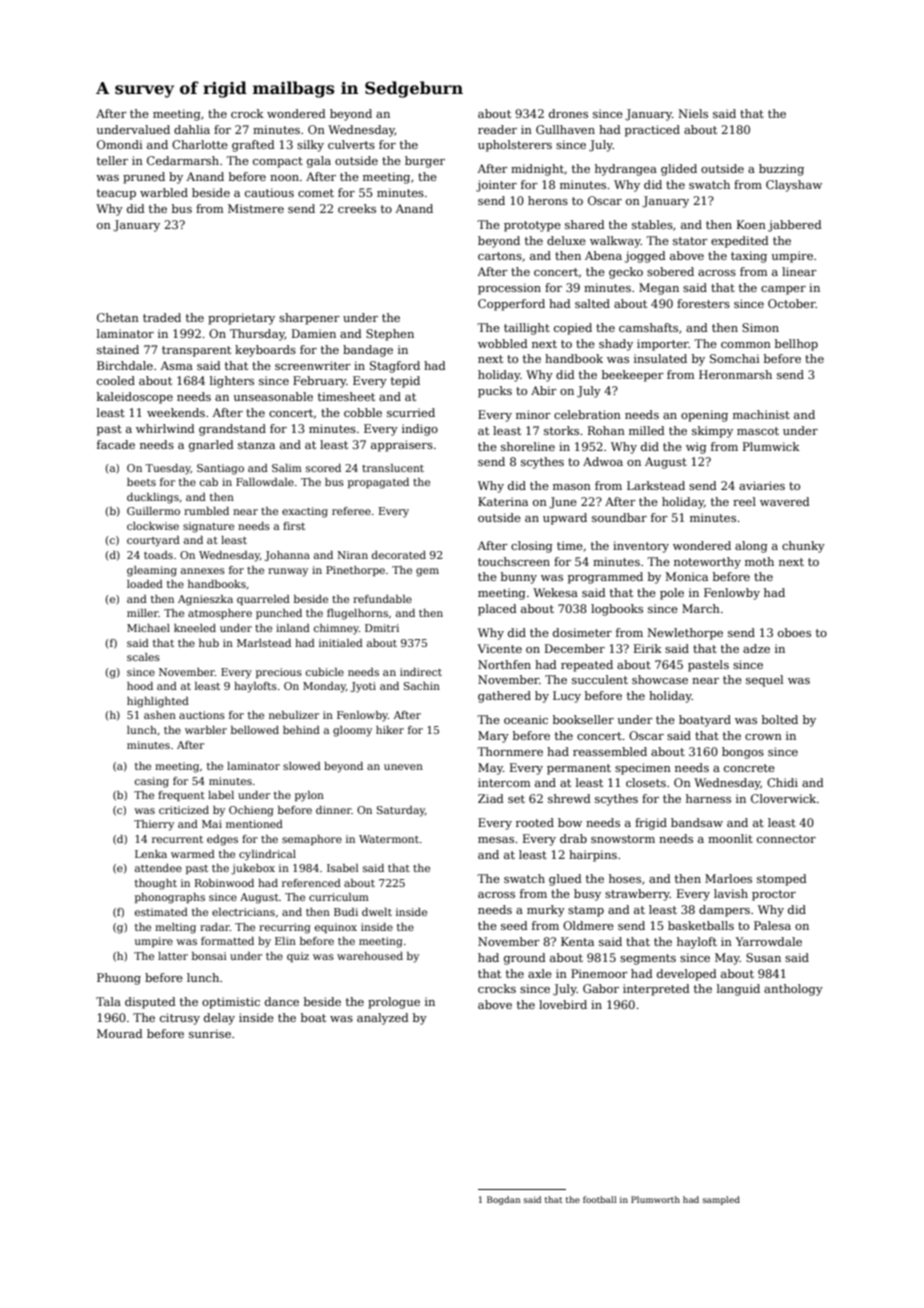  I want to click on mesas, so click(496, 840).
